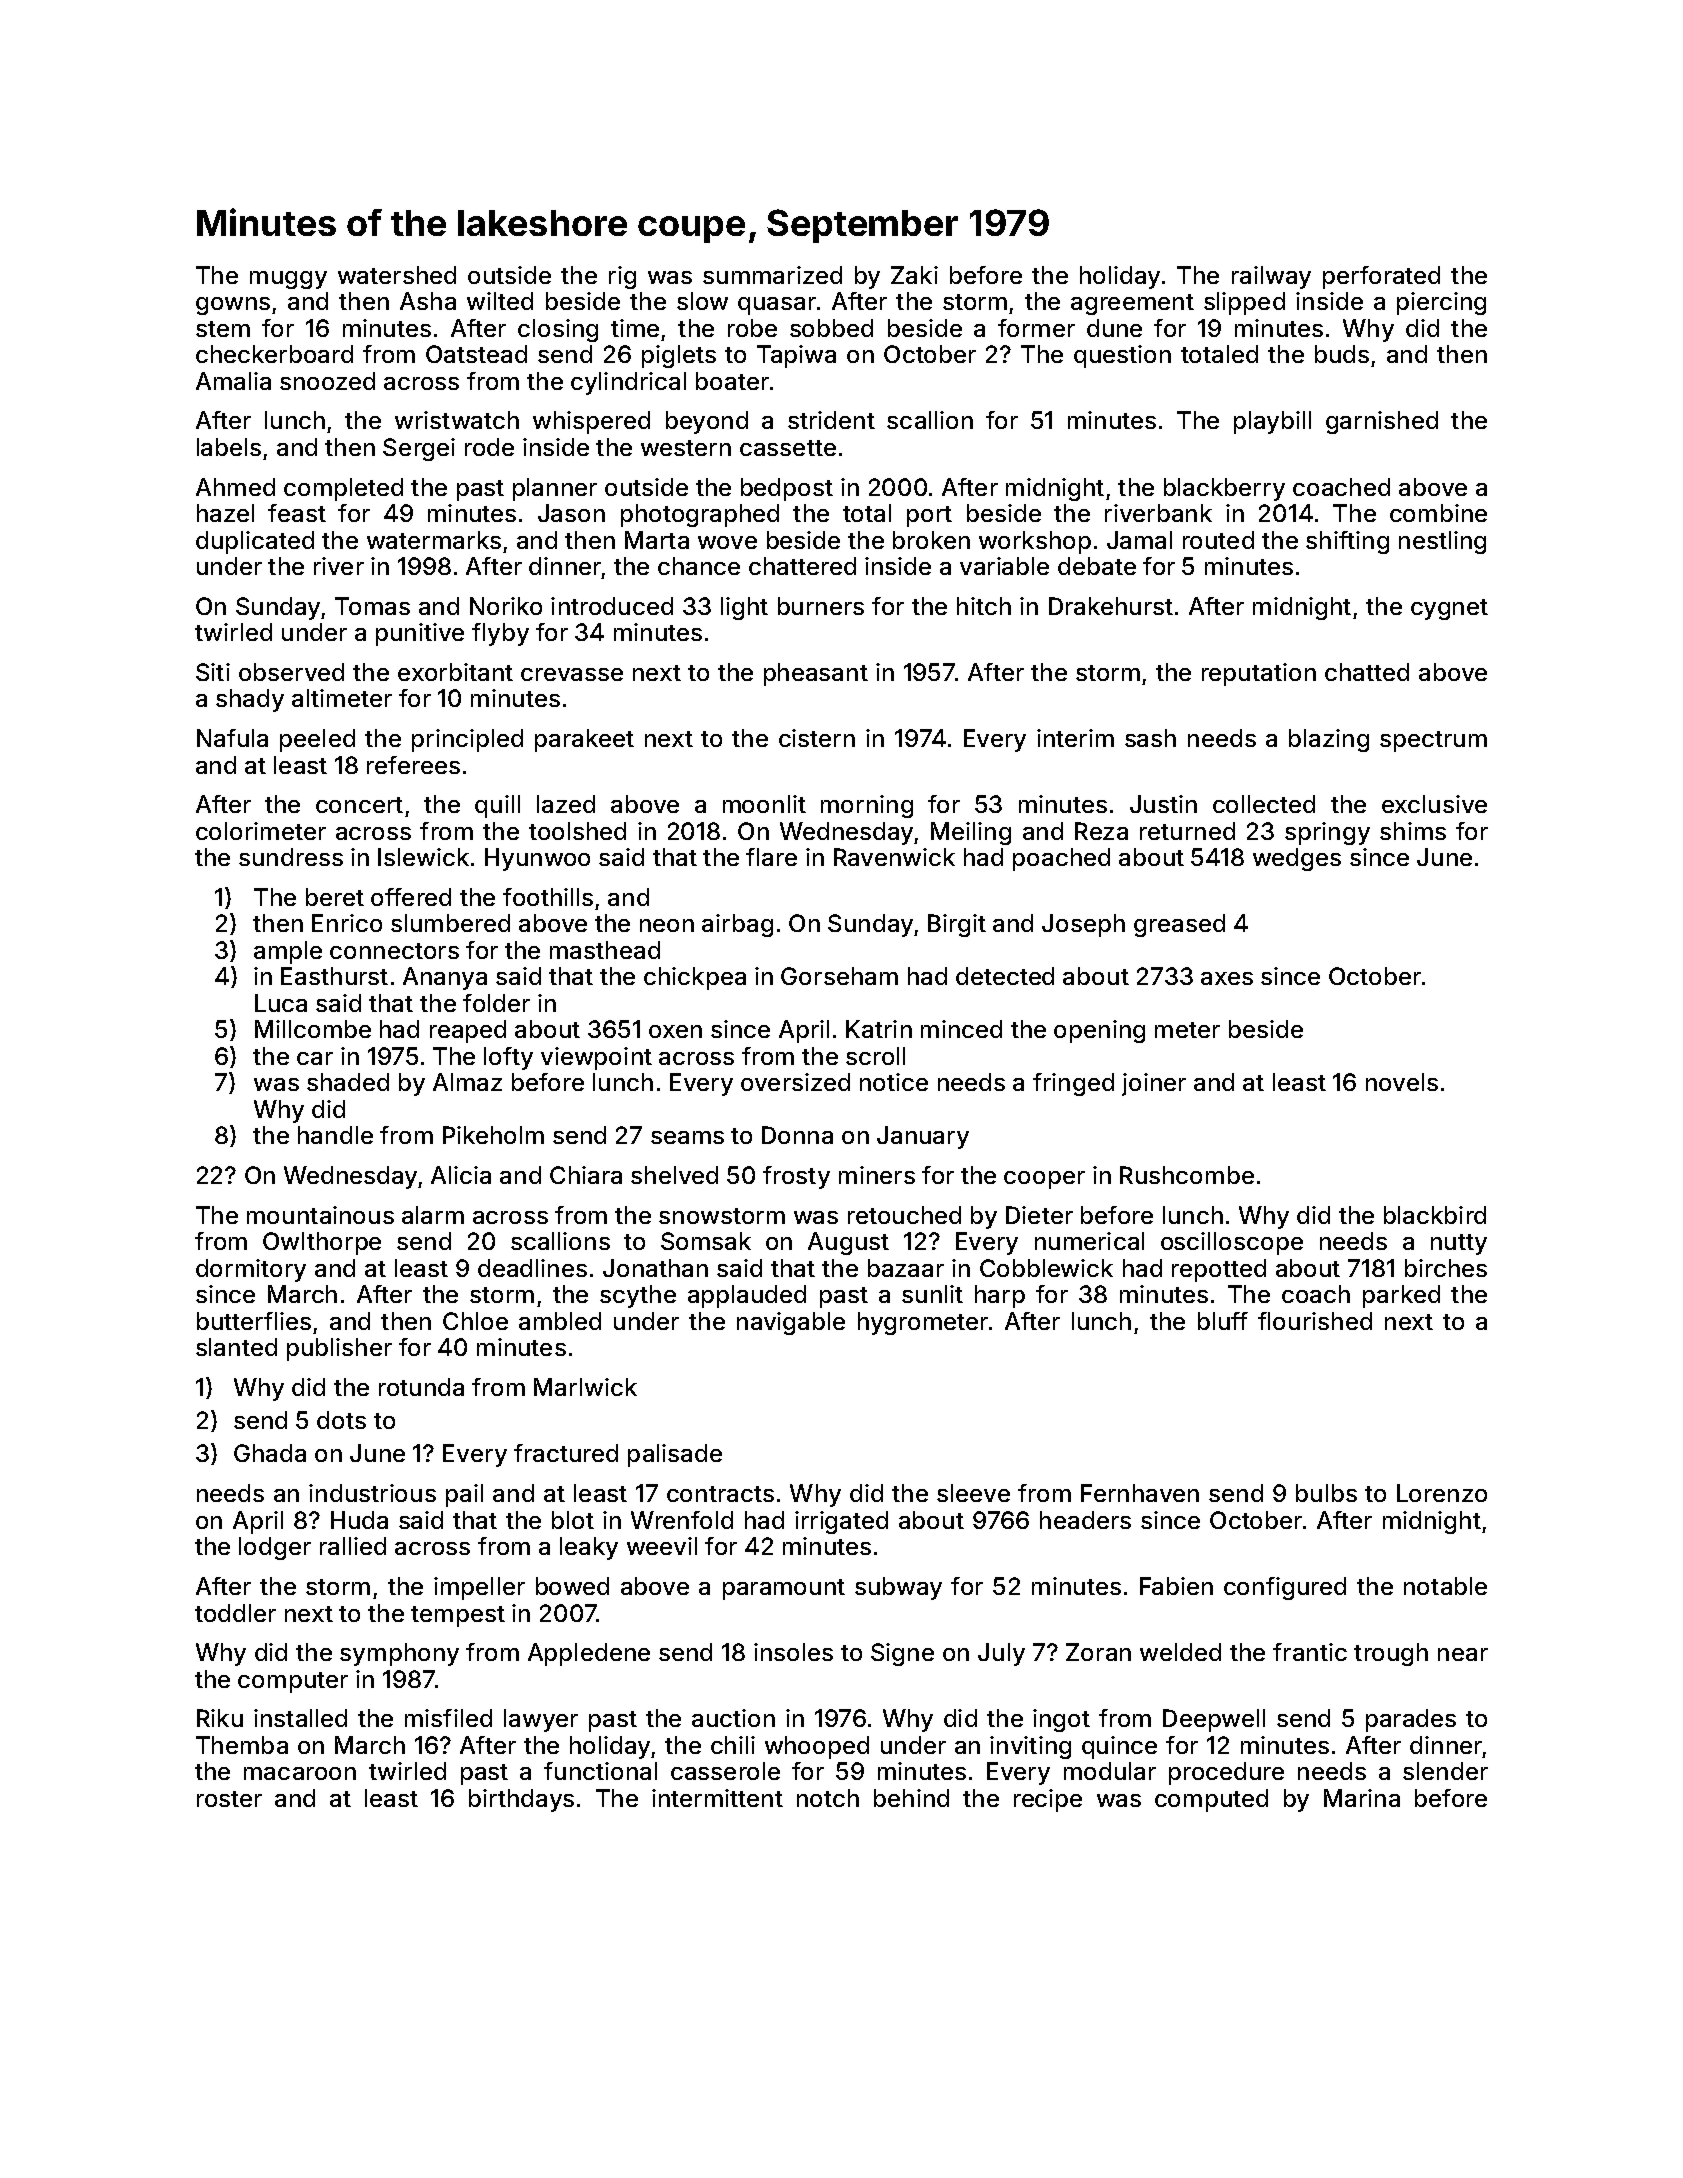 Image resolution: width=1683 pixels, height=2178 pixels. I want to click on summarized, so click(772, 275).
